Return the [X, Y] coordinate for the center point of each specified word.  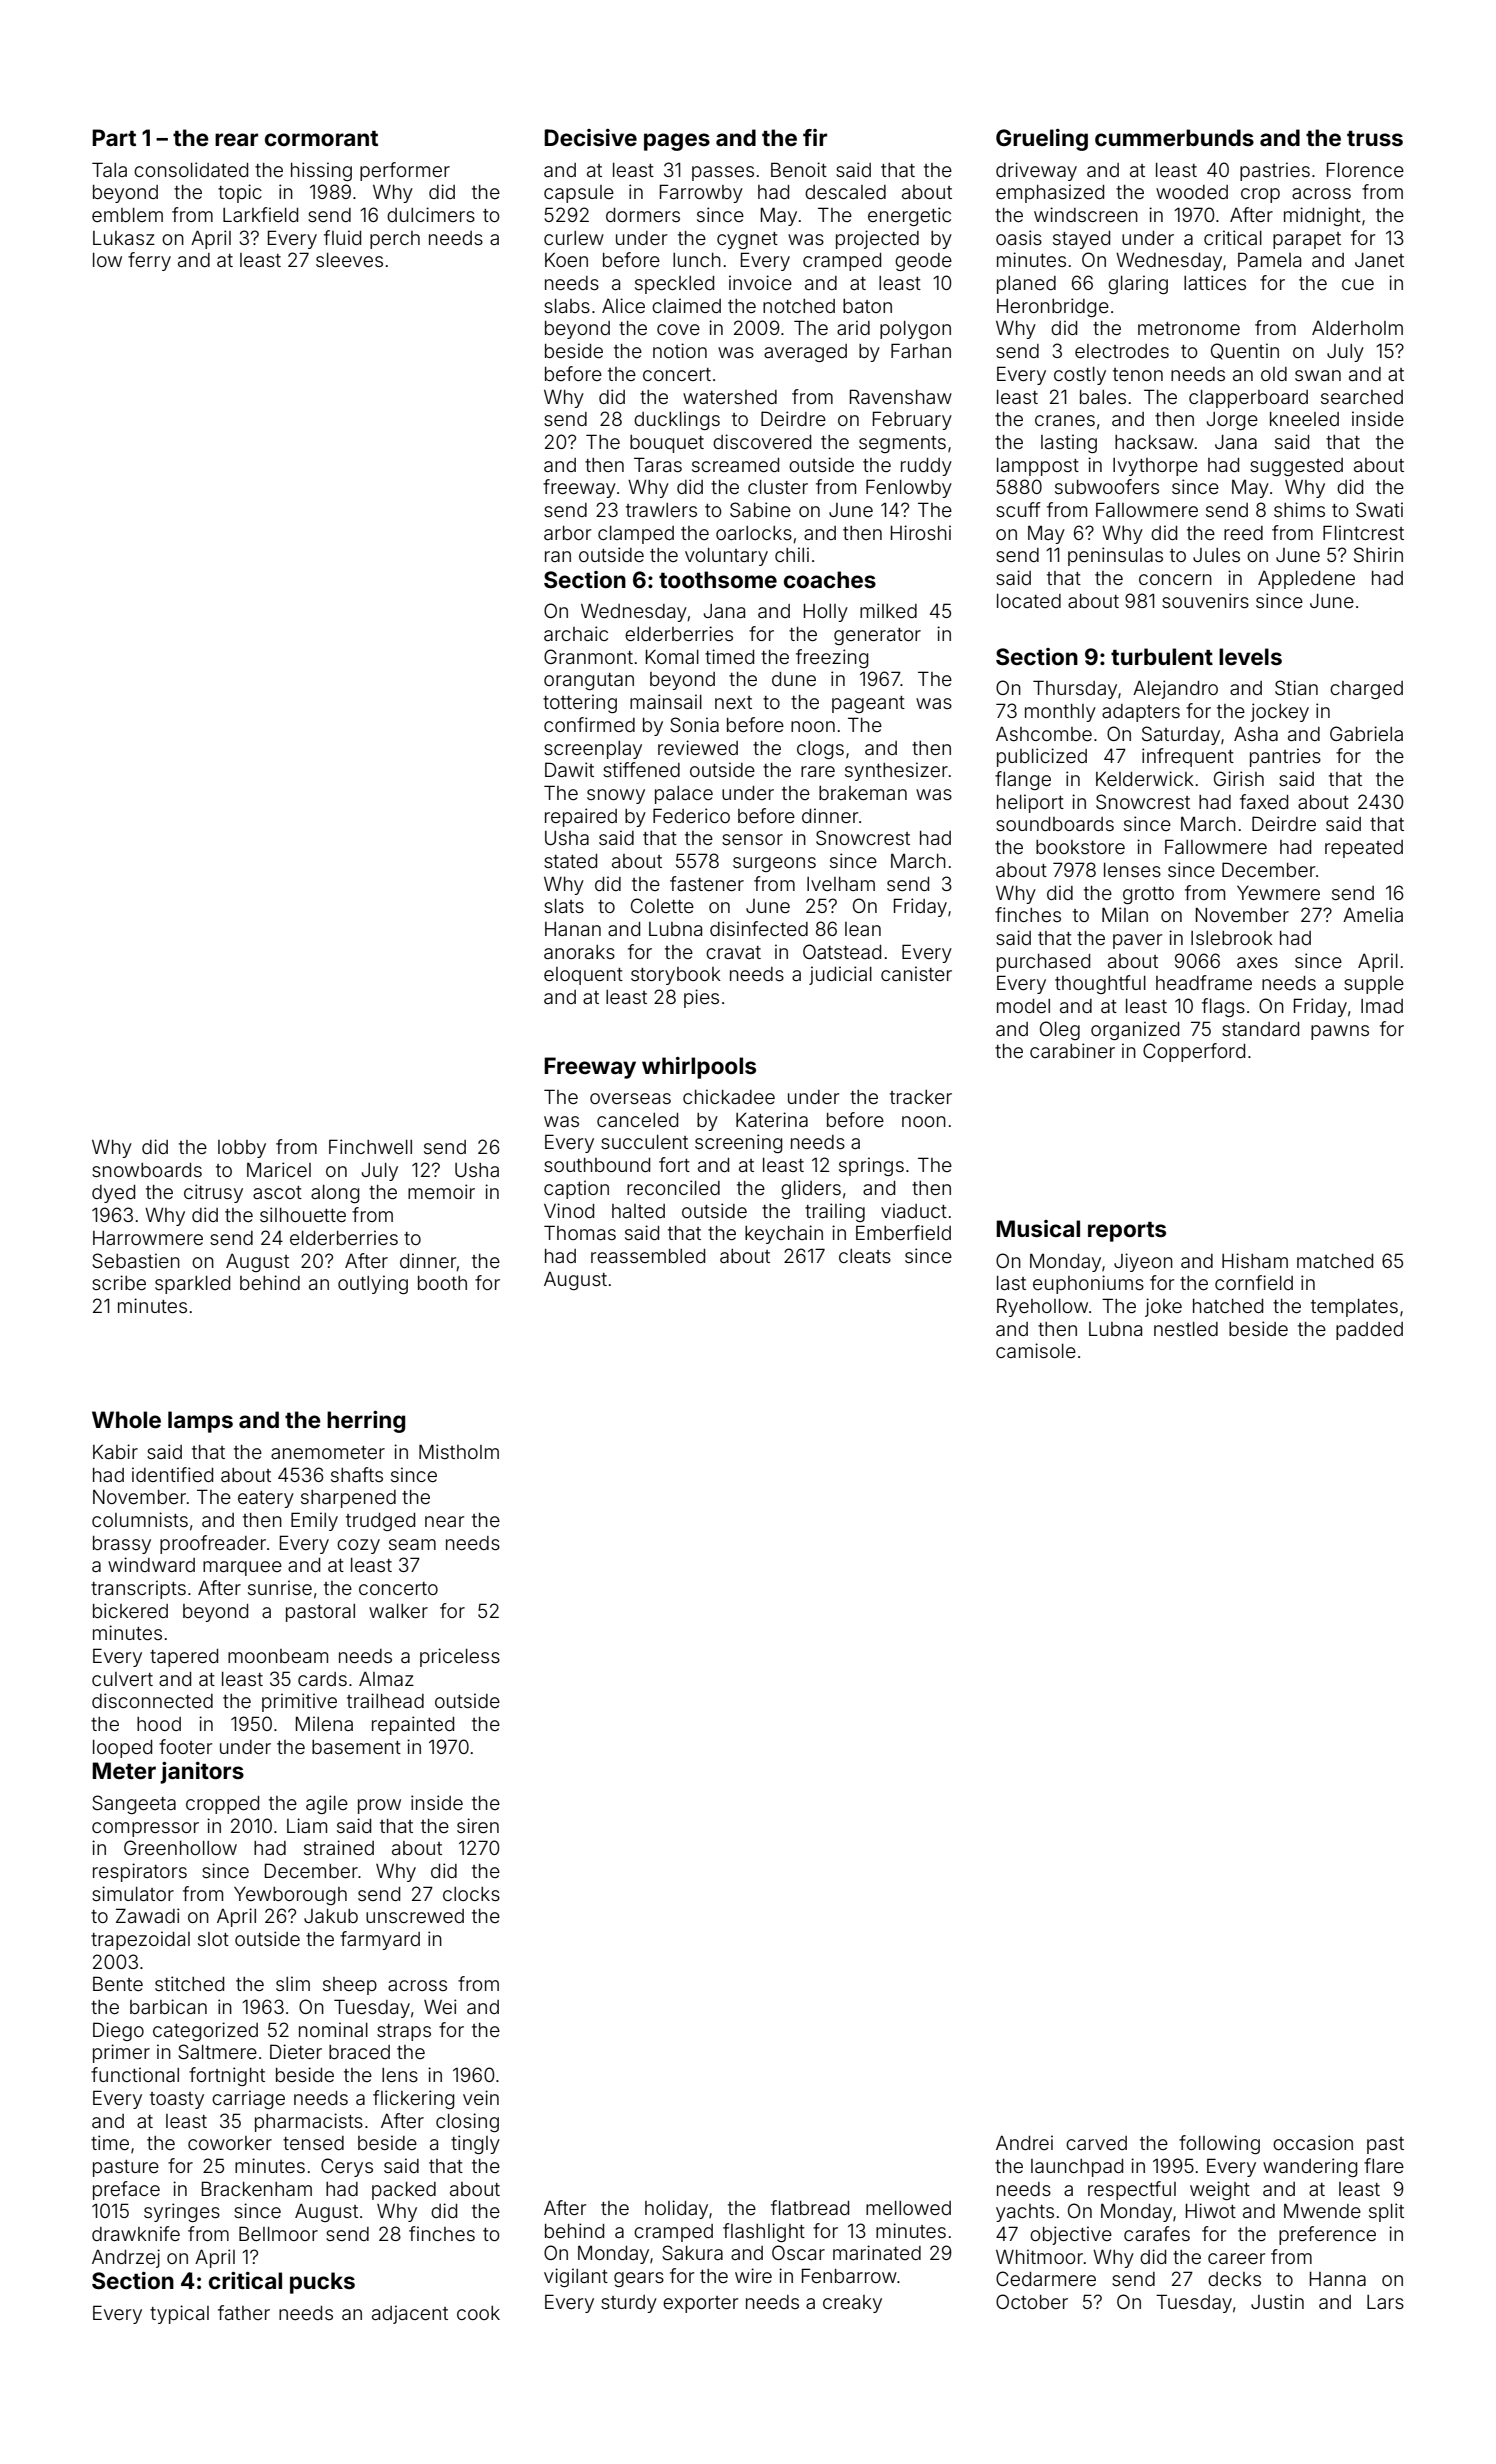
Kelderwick [1145, 778]
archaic [576, 633]
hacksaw [1154, 442]
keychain [784, 1234]
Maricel [279, 1169]
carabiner [1072, 1050]
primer [121, 2053]
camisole [1036, 1350]
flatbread [810, 2207]
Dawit [569, 769]
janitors [202, 1773]
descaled [845, 192]
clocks [471, 1894]
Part [114, 137]
